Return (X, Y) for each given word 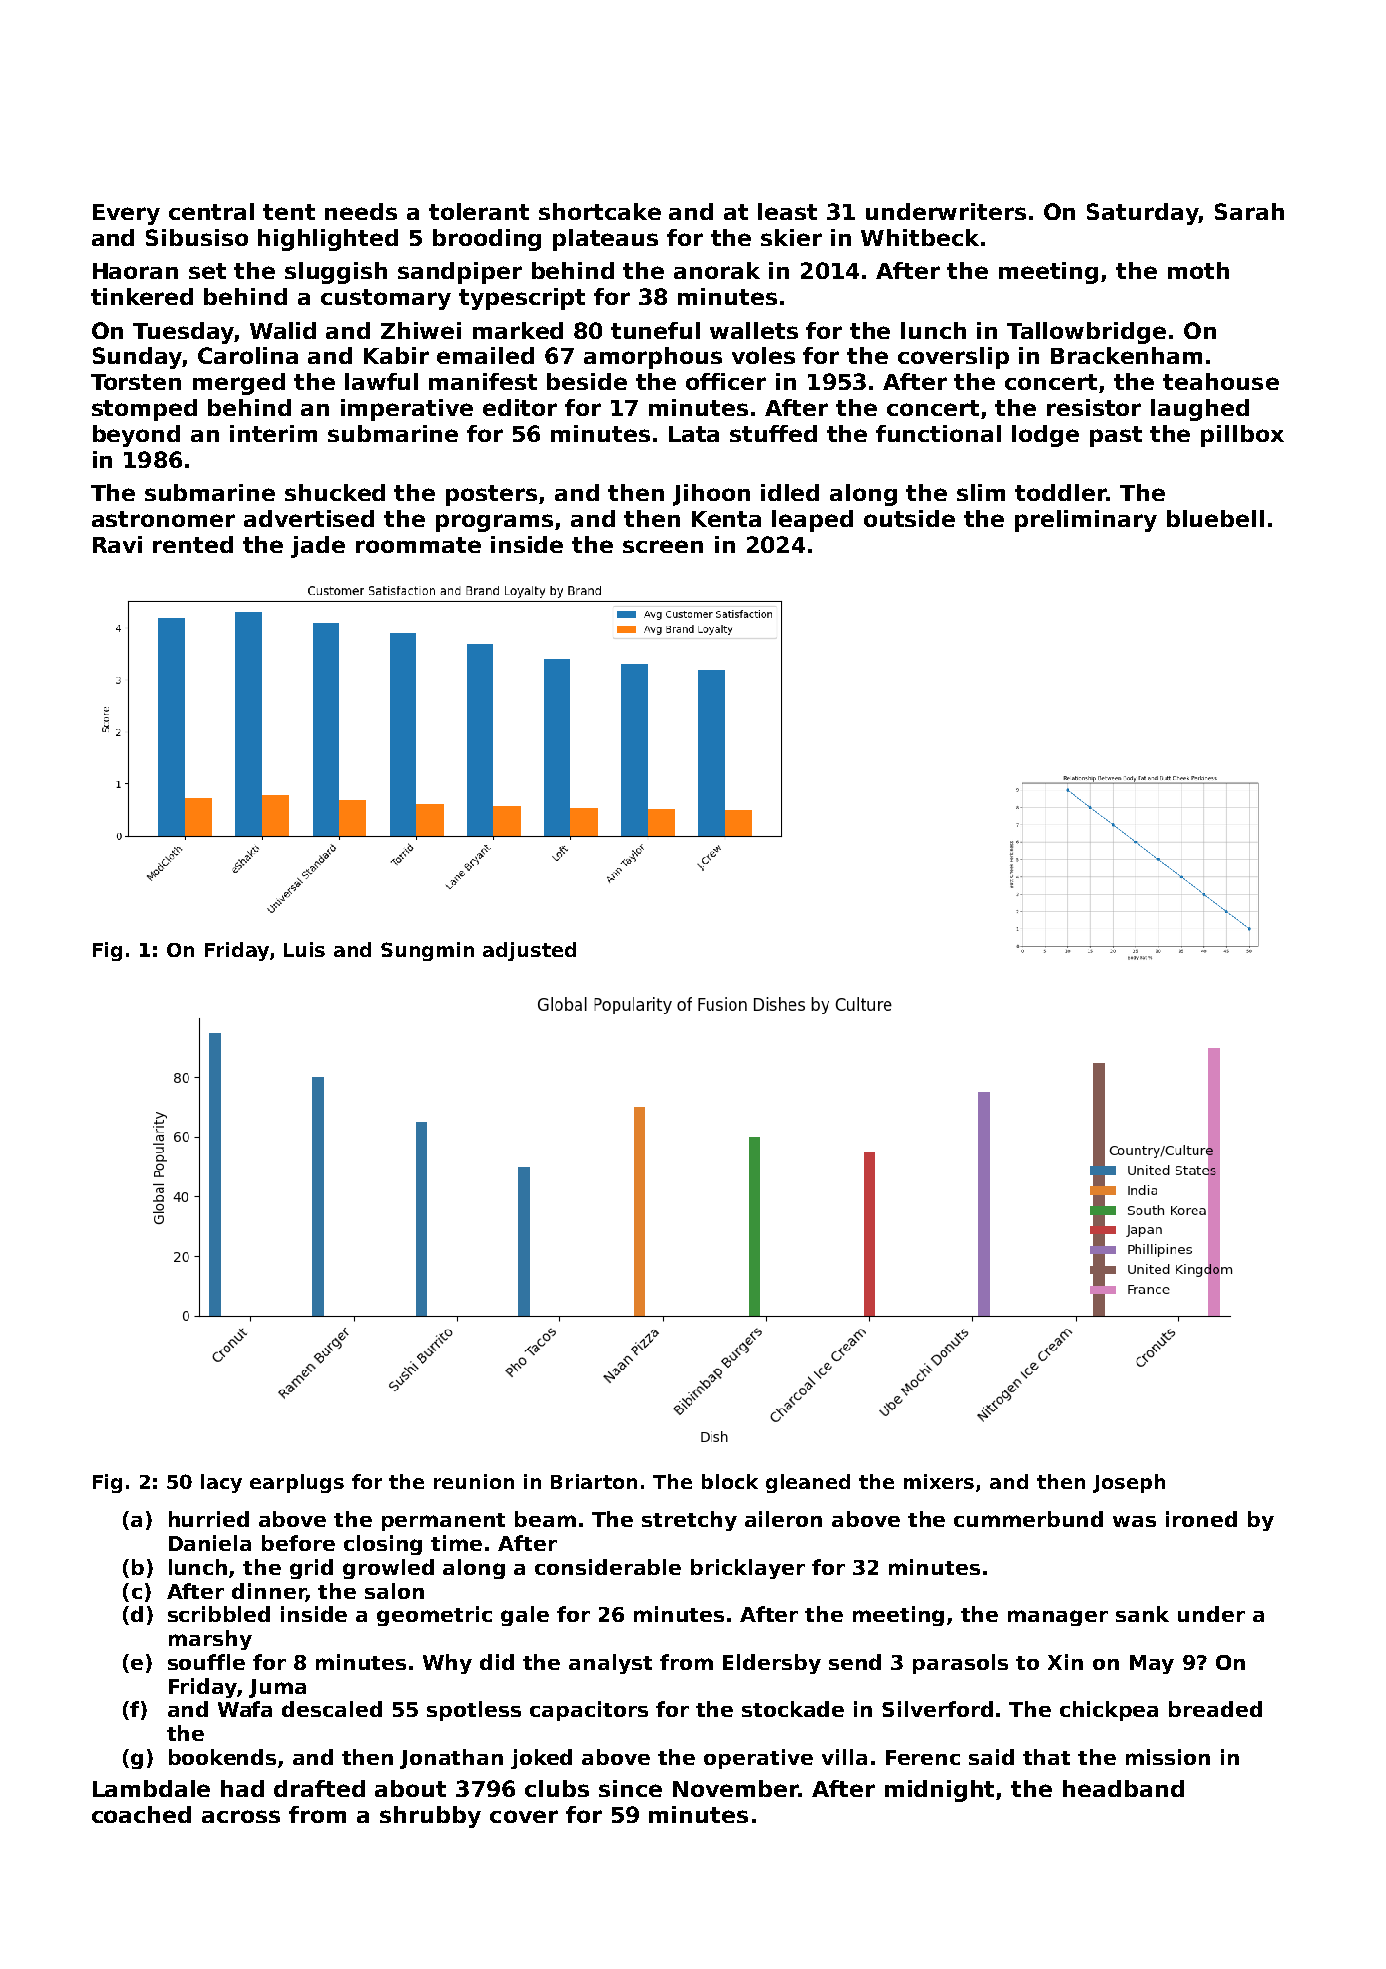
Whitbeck (920, 237)
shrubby (430, 1817)
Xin (1065, 1662)
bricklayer (748, 1569)
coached (141, 1814)
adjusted (529, 951)
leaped (812, 521)
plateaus (605, 240)
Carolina (248, 355)
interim (273, 433)
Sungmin (427, 951)
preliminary (1086, 521)
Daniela (210, 1543)
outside (909, 518)
